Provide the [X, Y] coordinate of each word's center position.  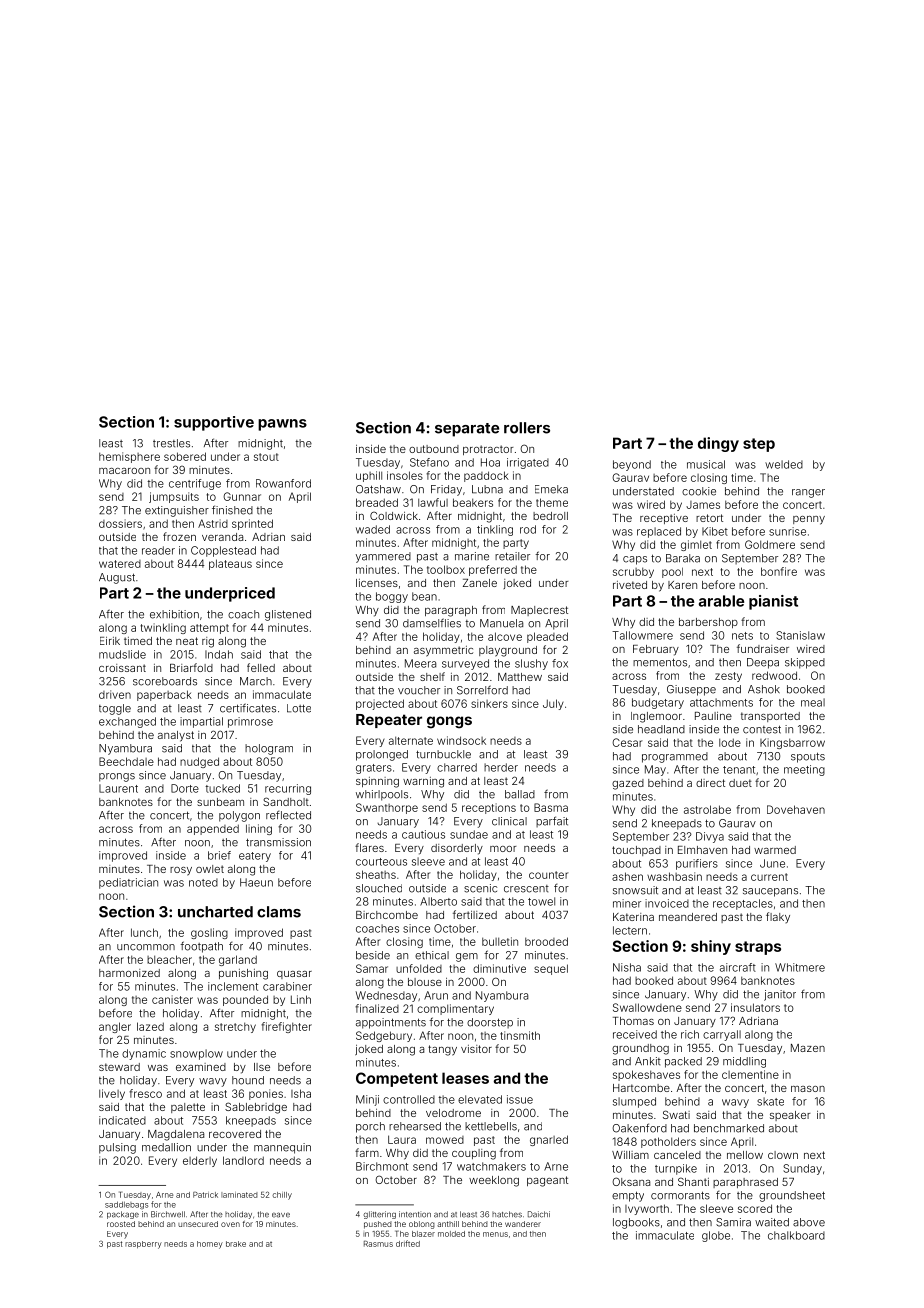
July [553, 704]
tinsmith [520, 1035]
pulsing [117, 1148]
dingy [718, 444]
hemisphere [129, 457]
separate [467, 430]
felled [261, 667]
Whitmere [800, 967]
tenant [739, 770]
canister [172, 999]
